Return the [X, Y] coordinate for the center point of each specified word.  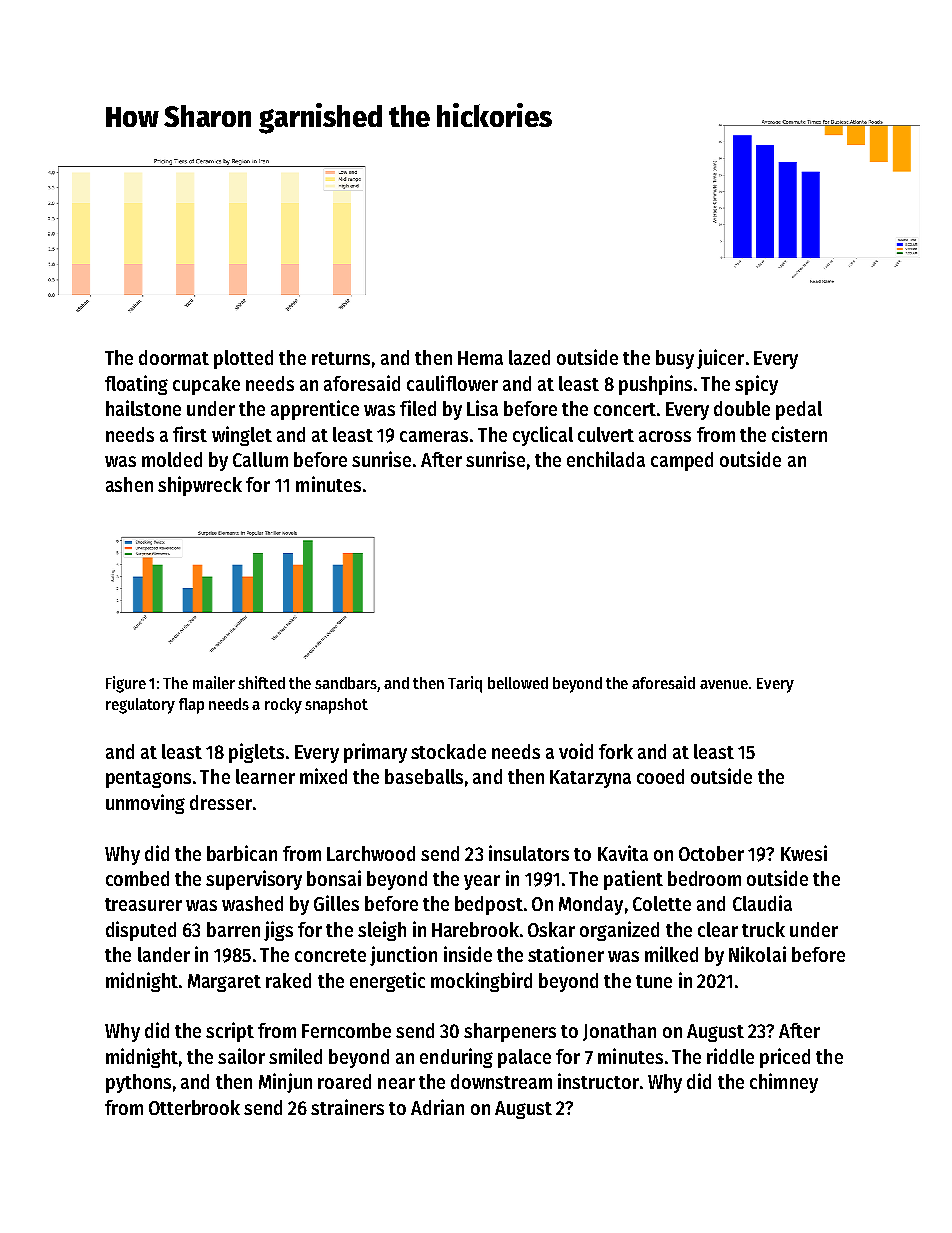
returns [341, 358]
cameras [434, 436]
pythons [138, 1083]
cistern [799, 434]
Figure [126, 684]
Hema [480, 358]
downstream [501, 1081]
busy [675, 359]
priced [785, 1058]
